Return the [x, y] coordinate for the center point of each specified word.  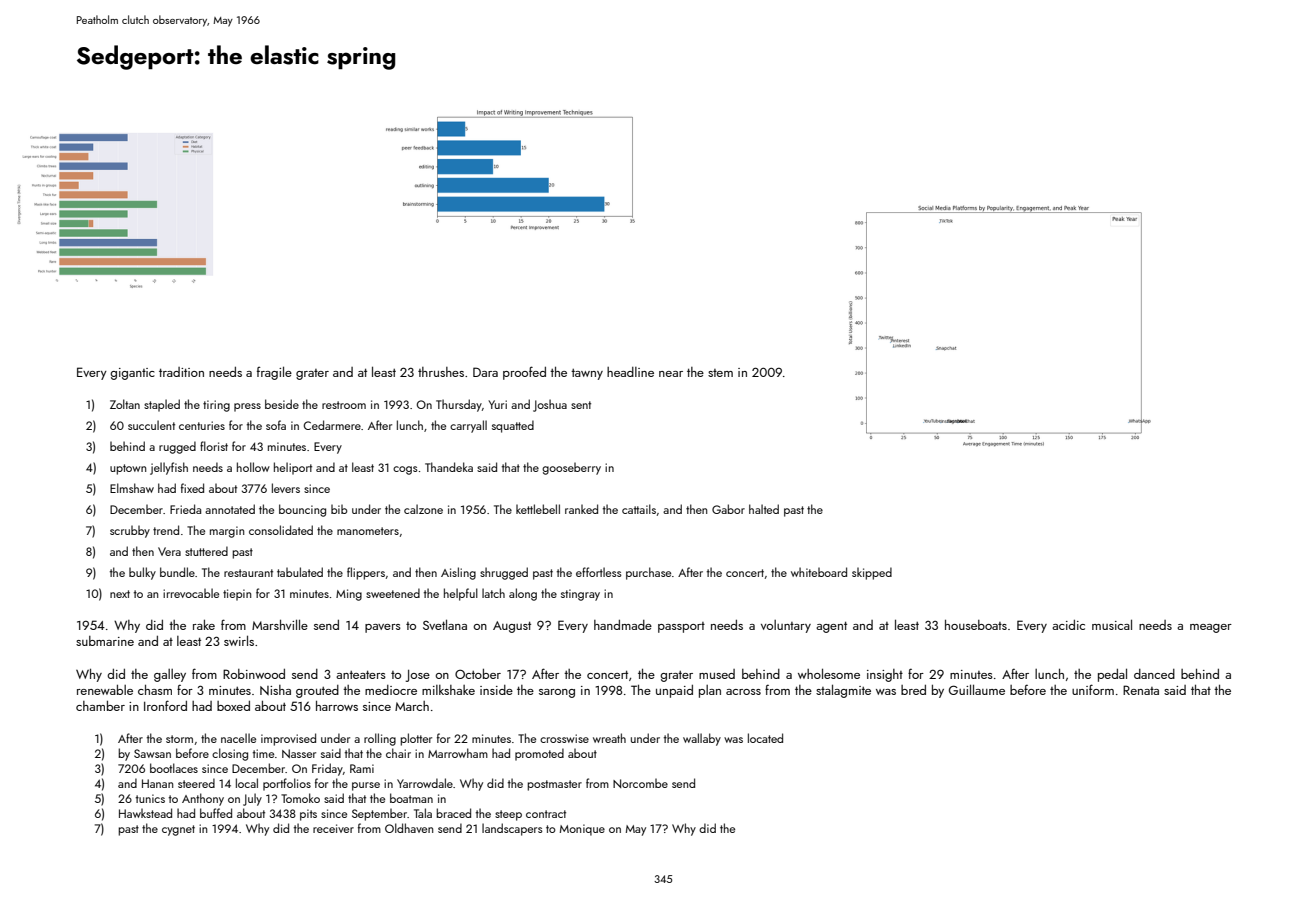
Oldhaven [409, 828]
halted [764, 509]
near [671, 374]
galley [170, 675]
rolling [380, 739]
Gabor [728, 509]
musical [1112, 624]
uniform [1093, 689]
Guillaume [977, 689]
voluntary [786, 626]
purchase [648, 573]
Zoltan [125, 404]
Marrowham [458, 753]
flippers [366, 573]
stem [720, 373]
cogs [405, 470]
